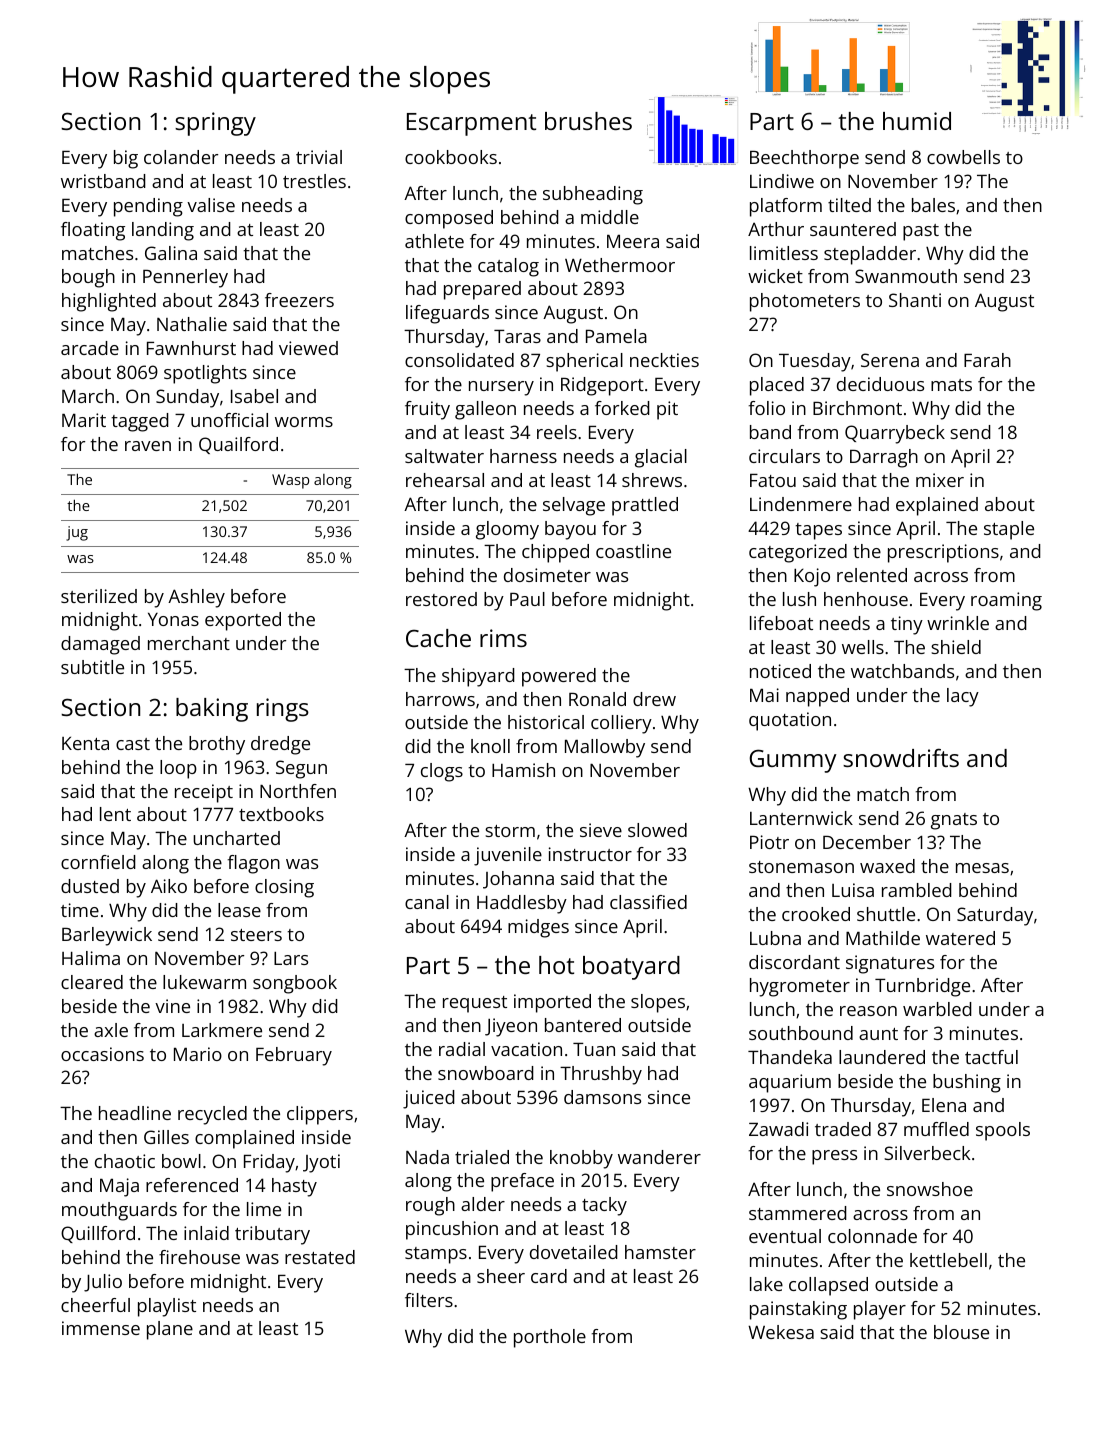  Describe the element at coordinates (982, 868) in the screenshot. I see `mesas` at that location.
